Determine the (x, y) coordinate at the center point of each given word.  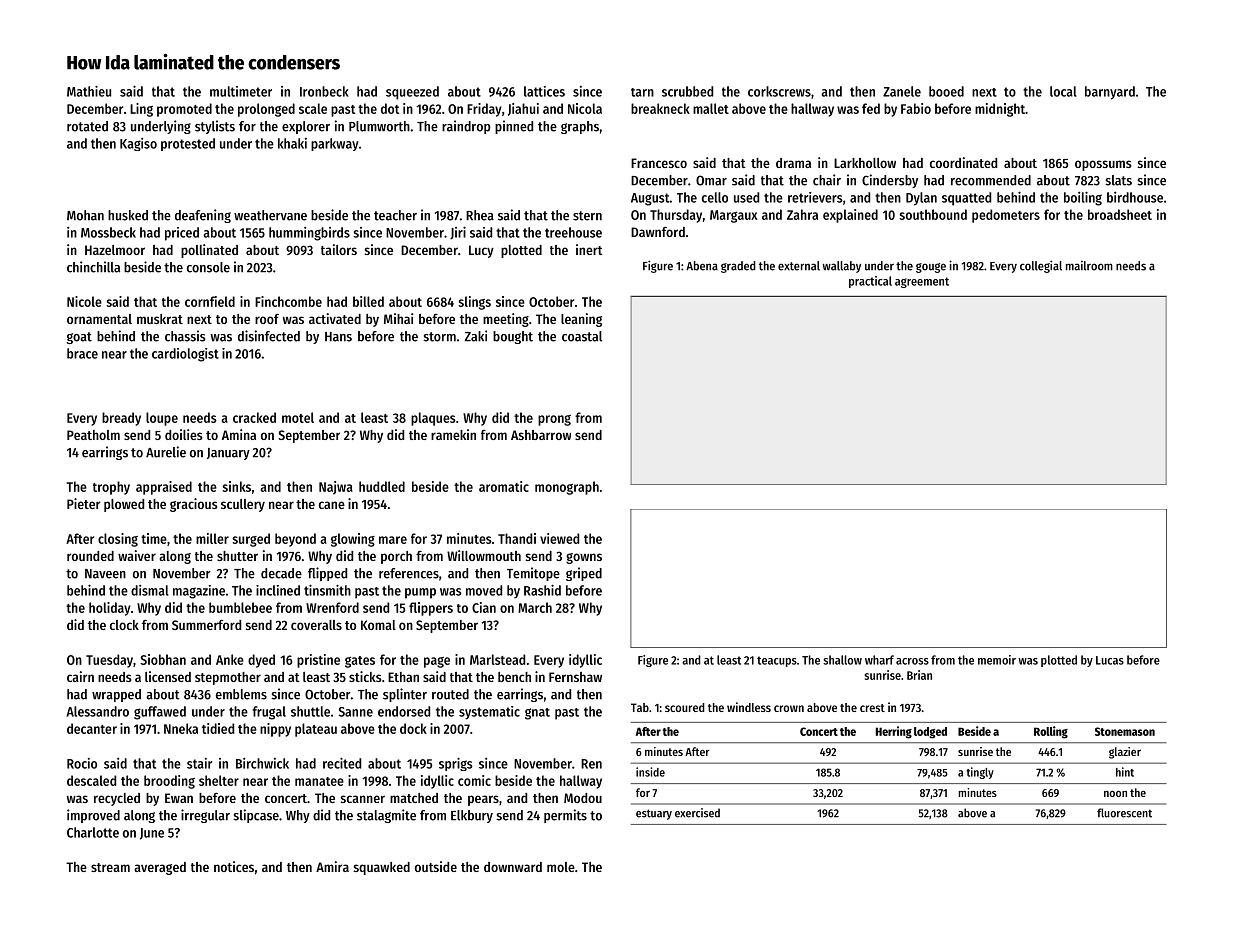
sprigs (456, 764)
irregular (205, 816)
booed (946, 91)
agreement (922, 282)
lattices (544, 91)
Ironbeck (324, 91)
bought (513, 337)
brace (82, 353)
